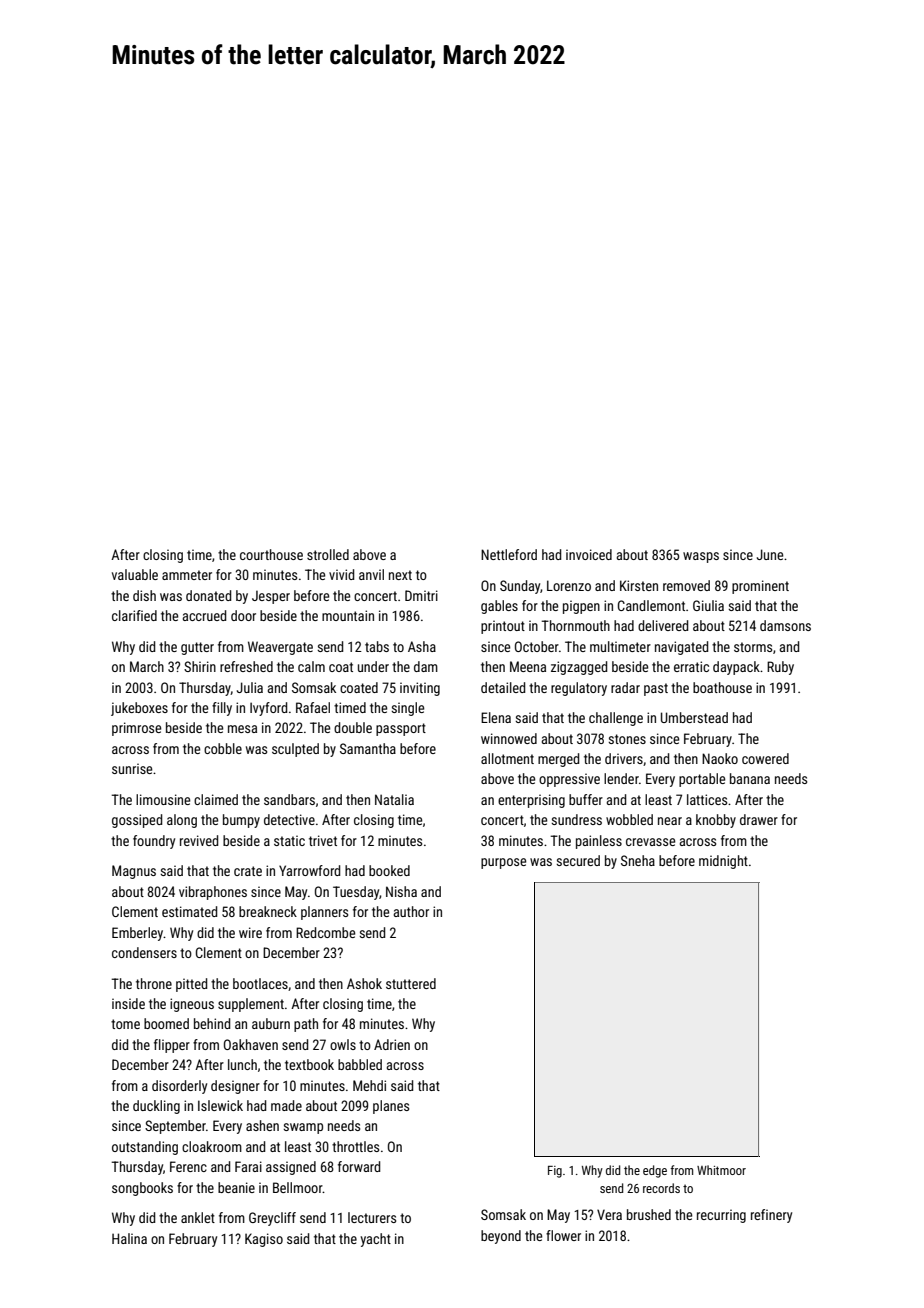  Describe the element at coordinates (364, 983) in the screenshot. I see `Ashok` at that location.
